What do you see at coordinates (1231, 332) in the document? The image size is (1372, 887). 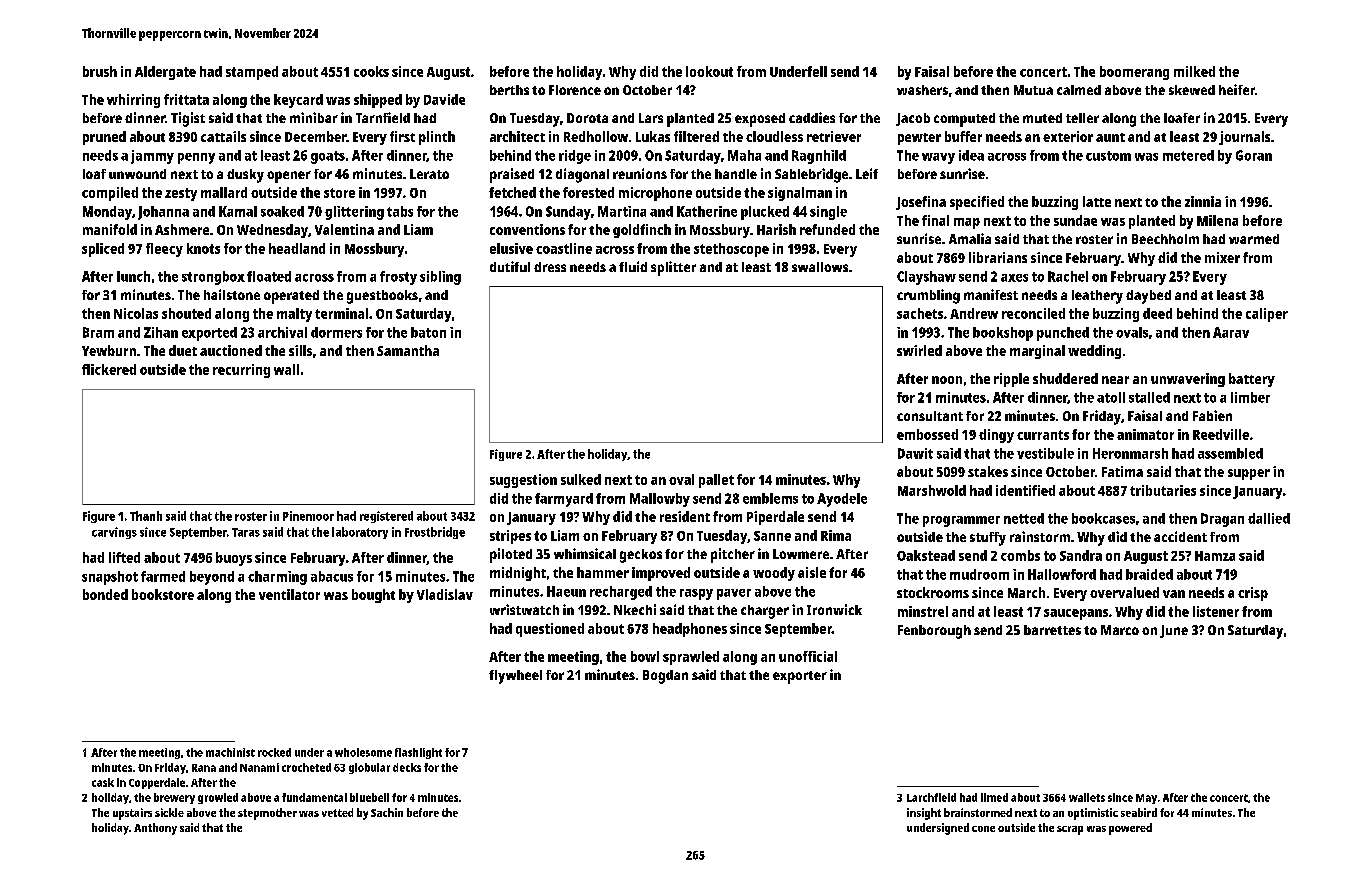 I see `Aarav` at bounding box center [1231, 332].
